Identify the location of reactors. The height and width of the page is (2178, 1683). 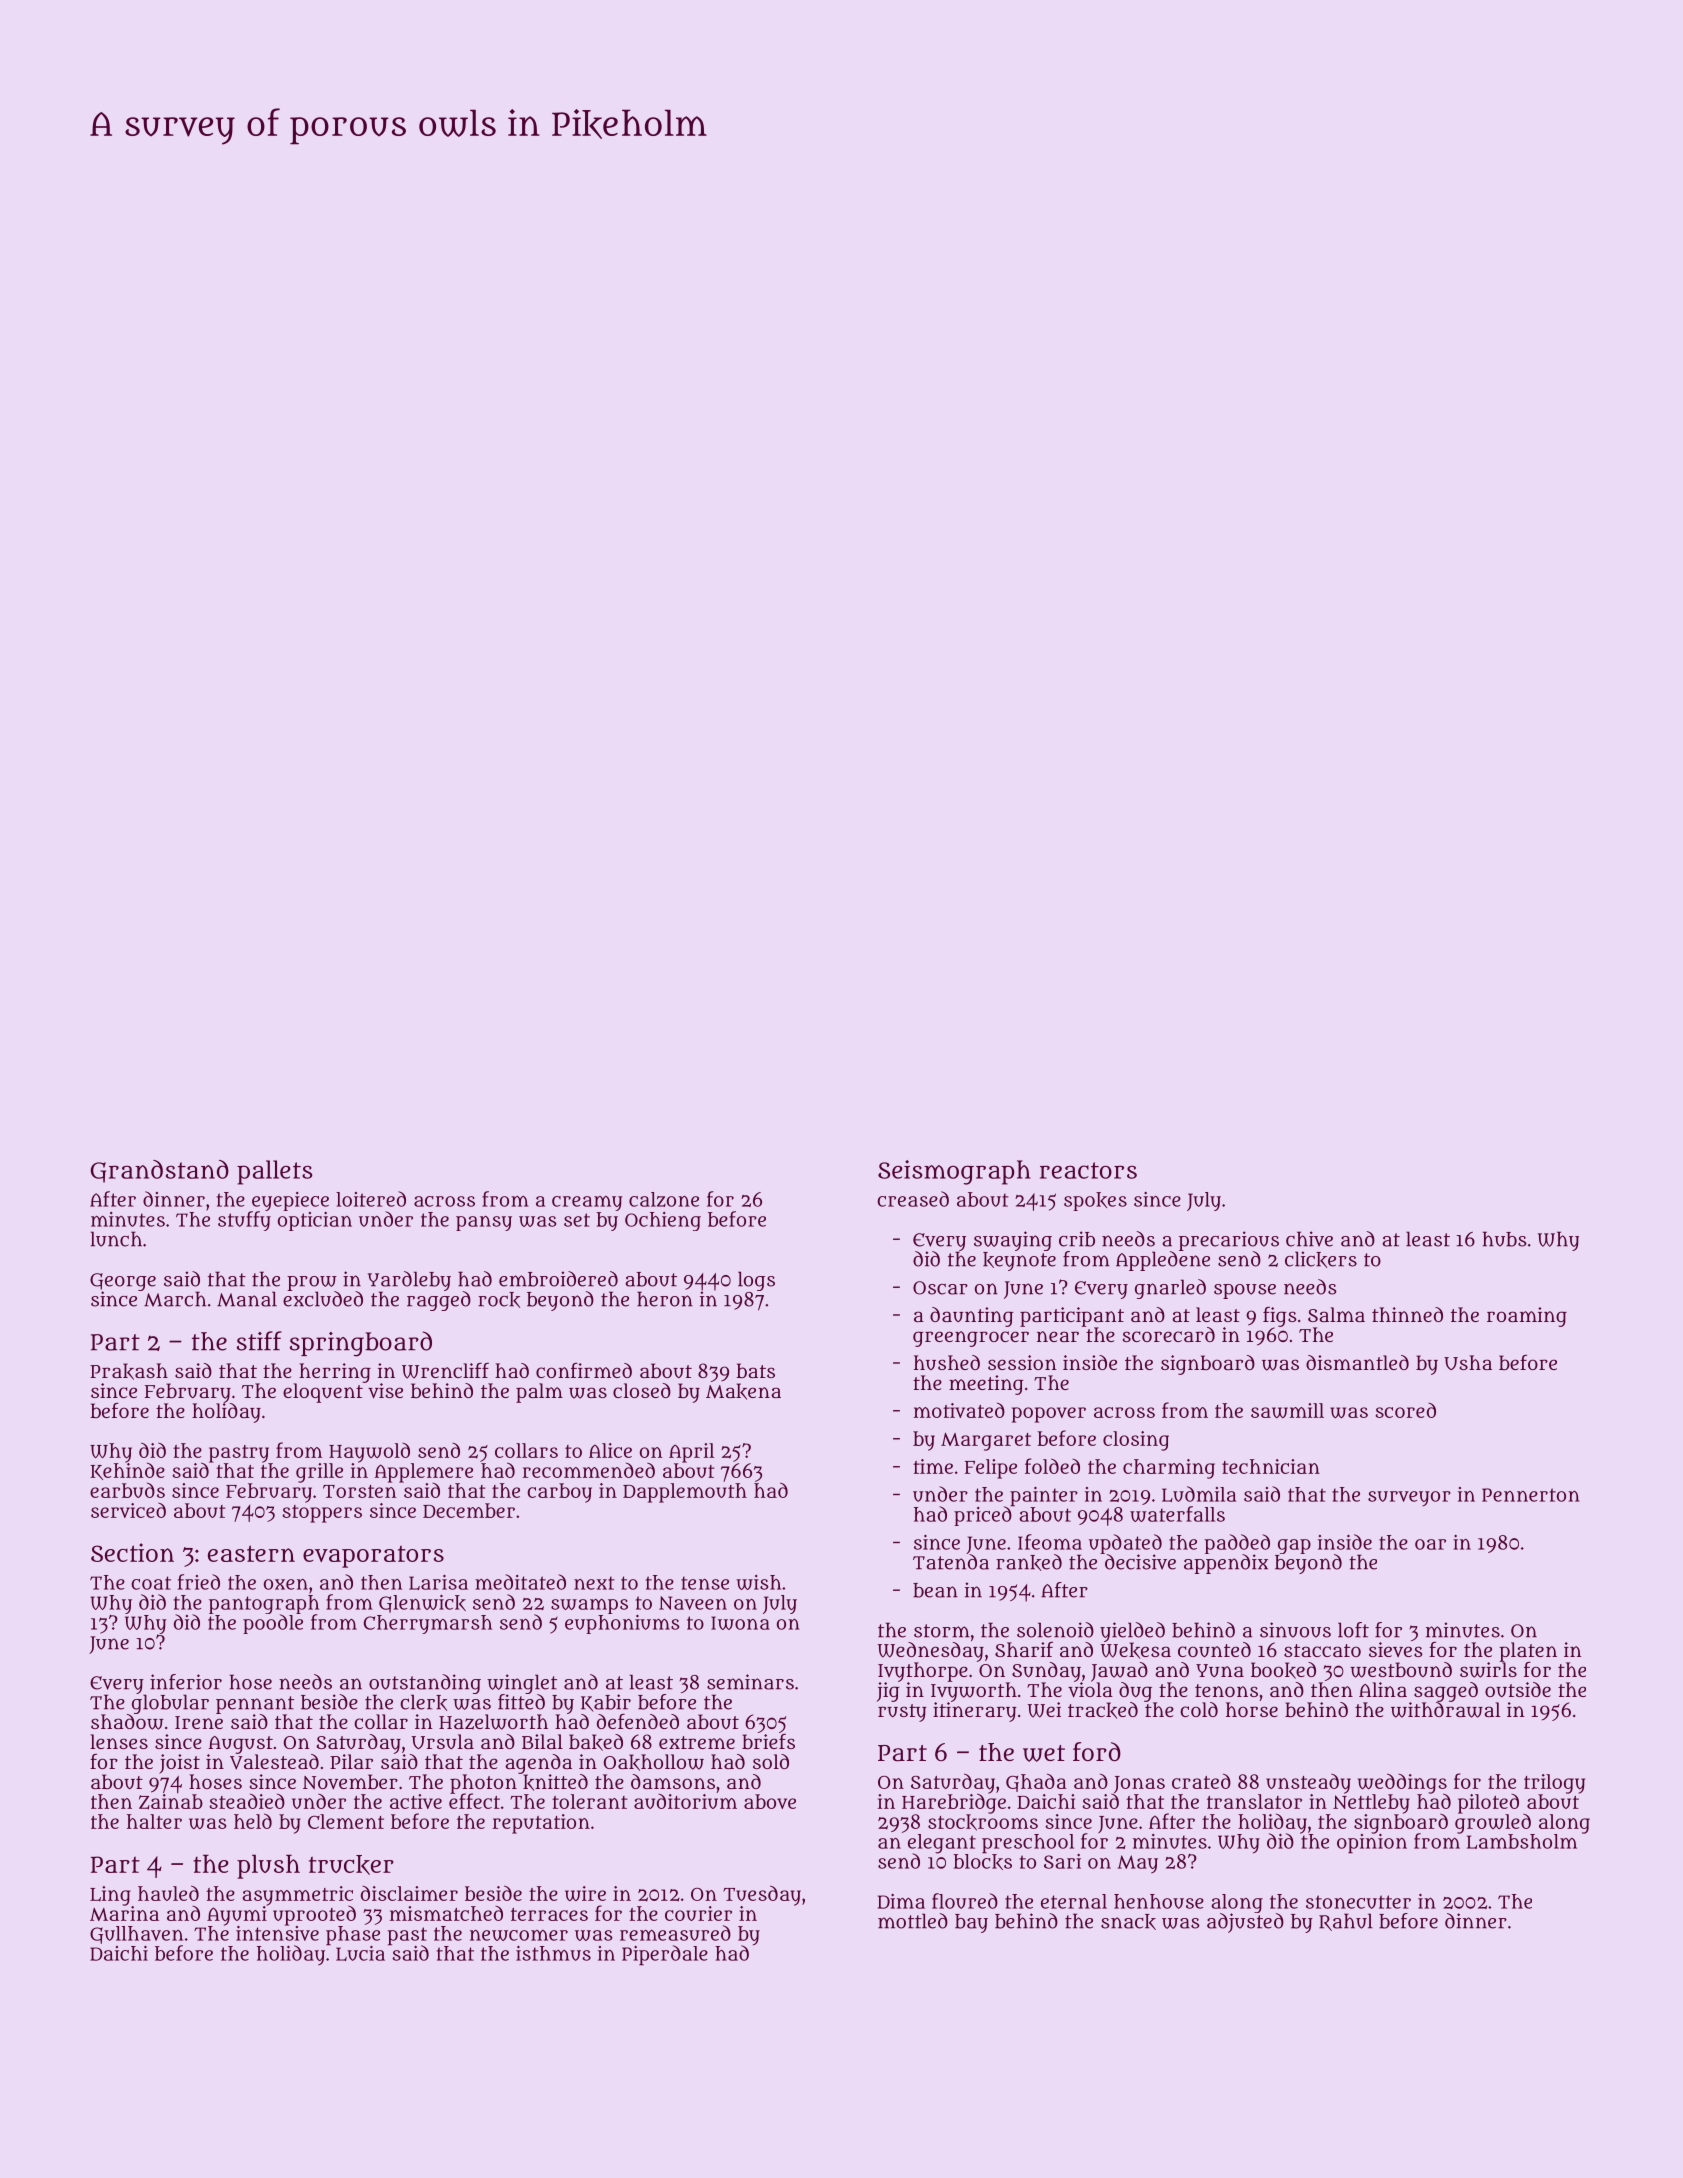
(1088, 1170).
